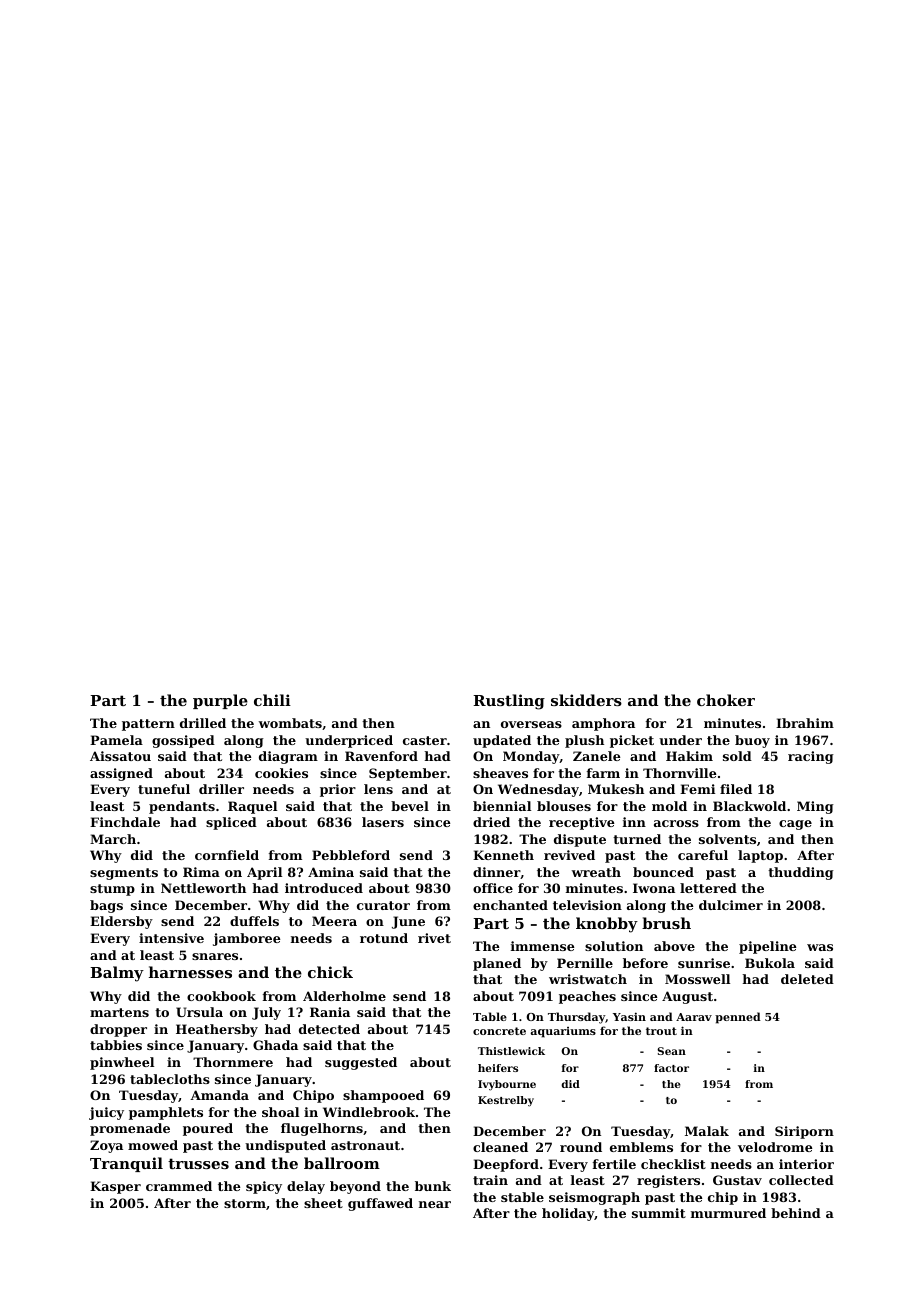 The height and width of the page is (1308, 924). I want to click on heifers, so click(498, 1068).
